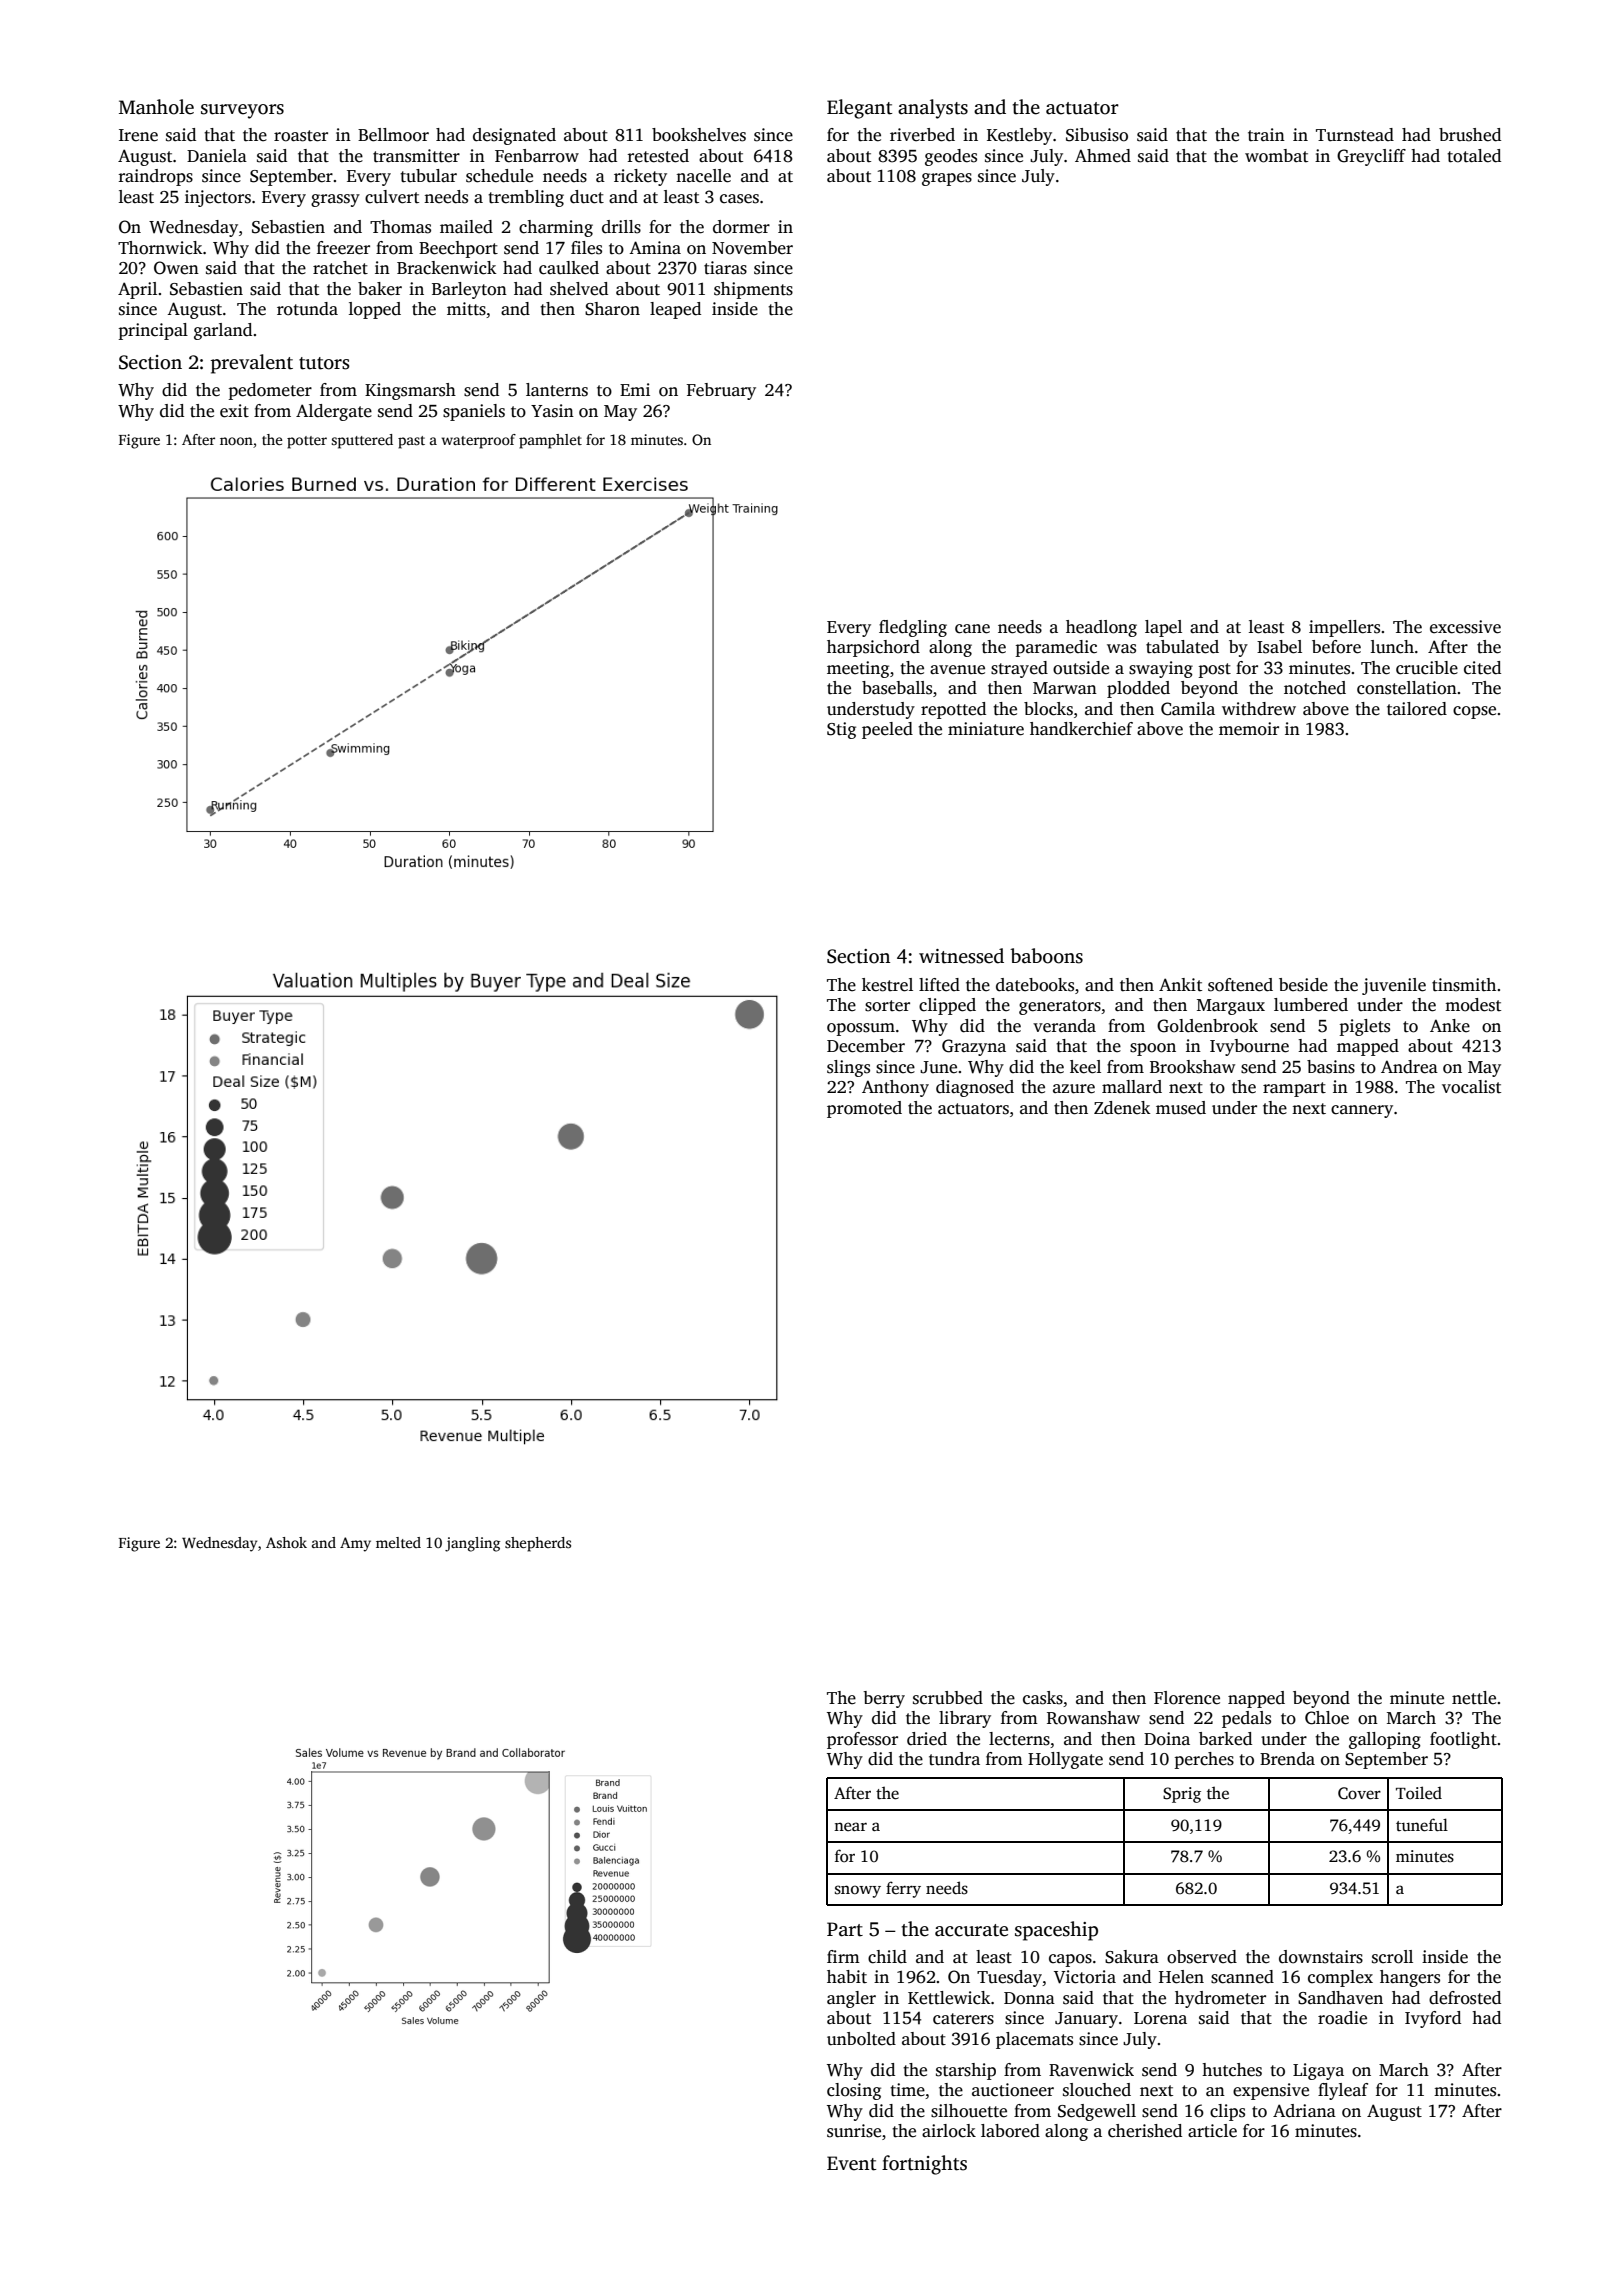  I want to click on habit, so click(847, 1977).
